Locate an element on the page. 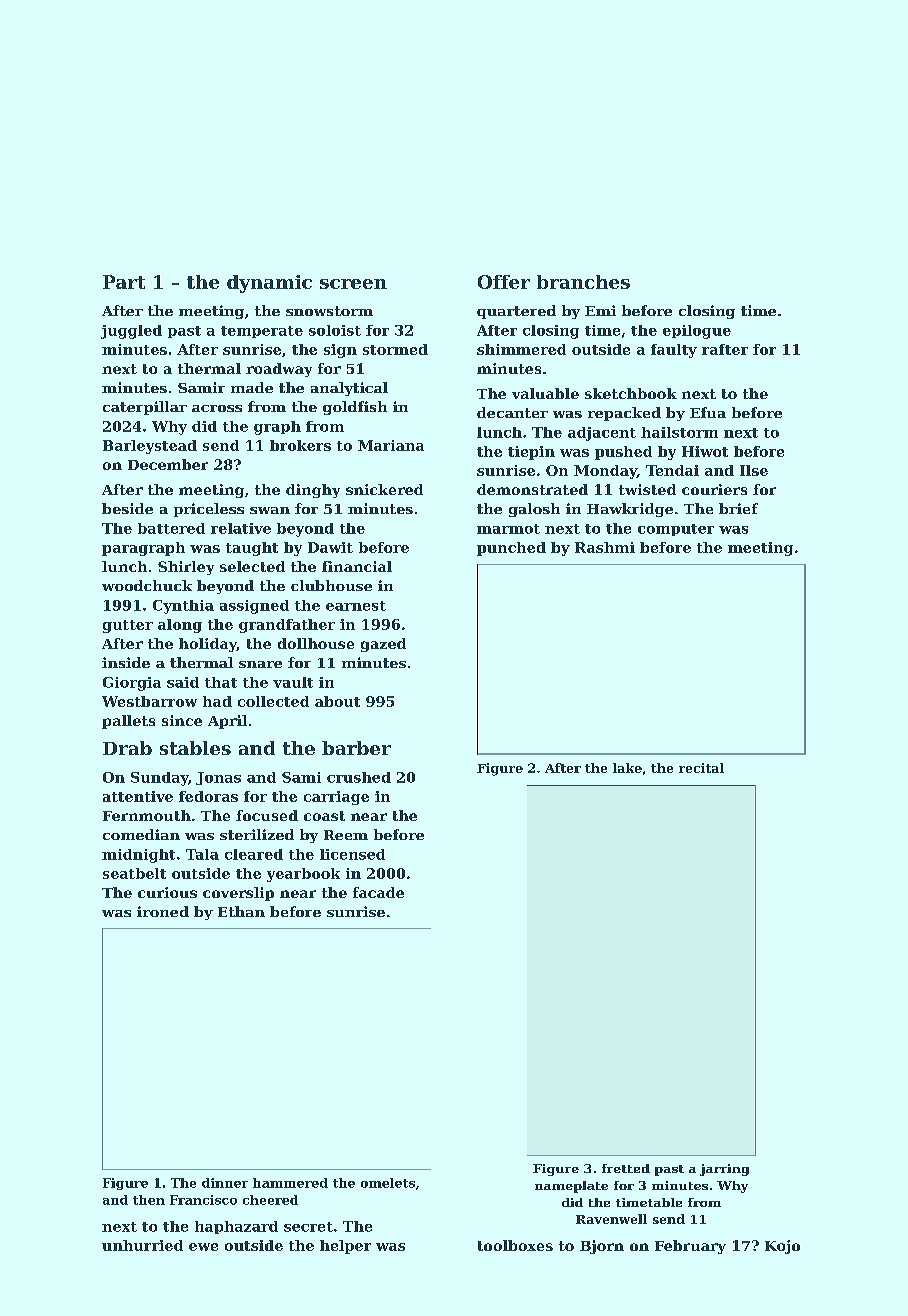 This page has width=908, height=1316. cheered is located at coordinates (270, 1200).
